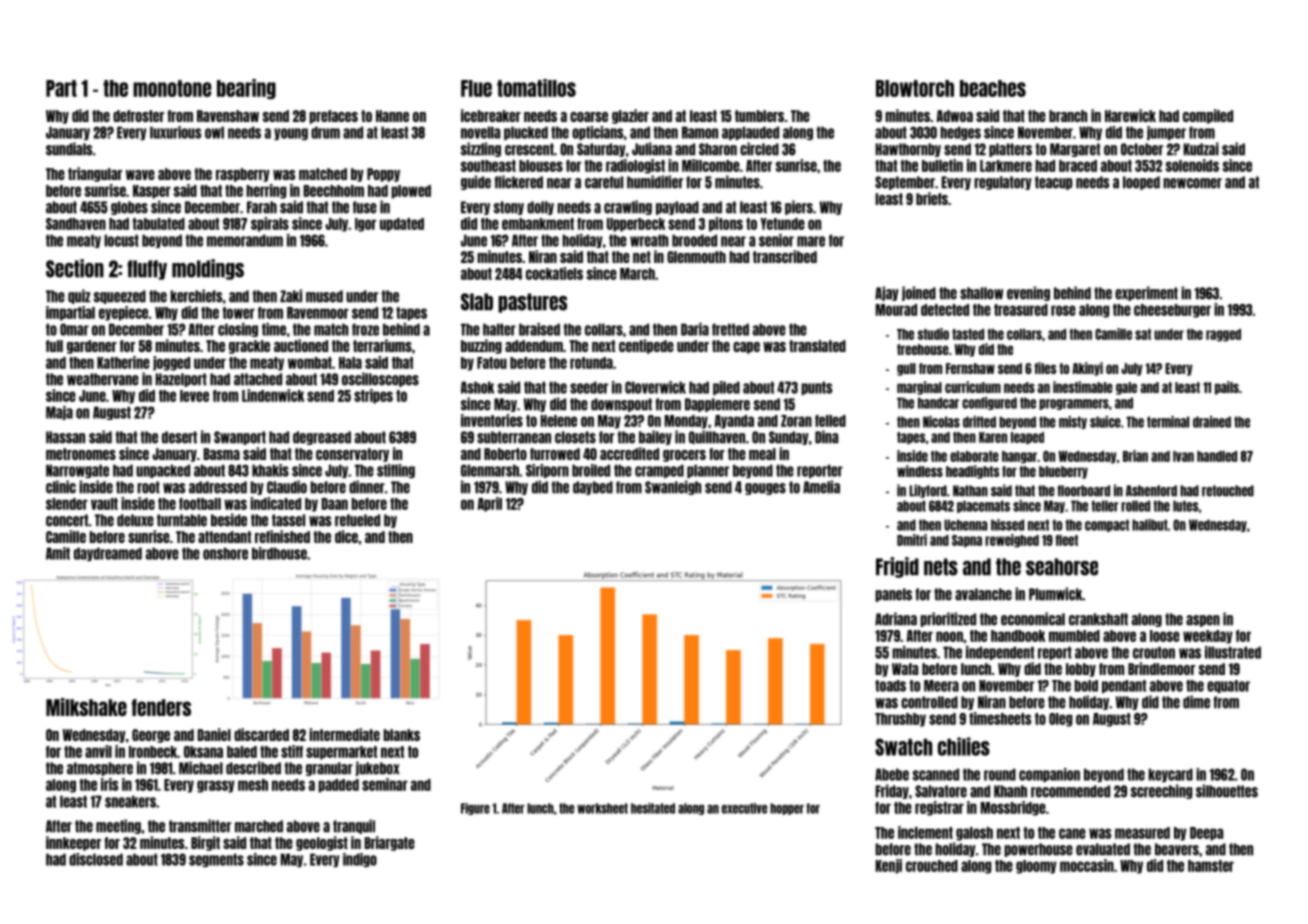 The image size is (1308, 924). What do you see at coordinates (172, 88) in the image?
I see `monotone` at bounding box center [172, 88].
